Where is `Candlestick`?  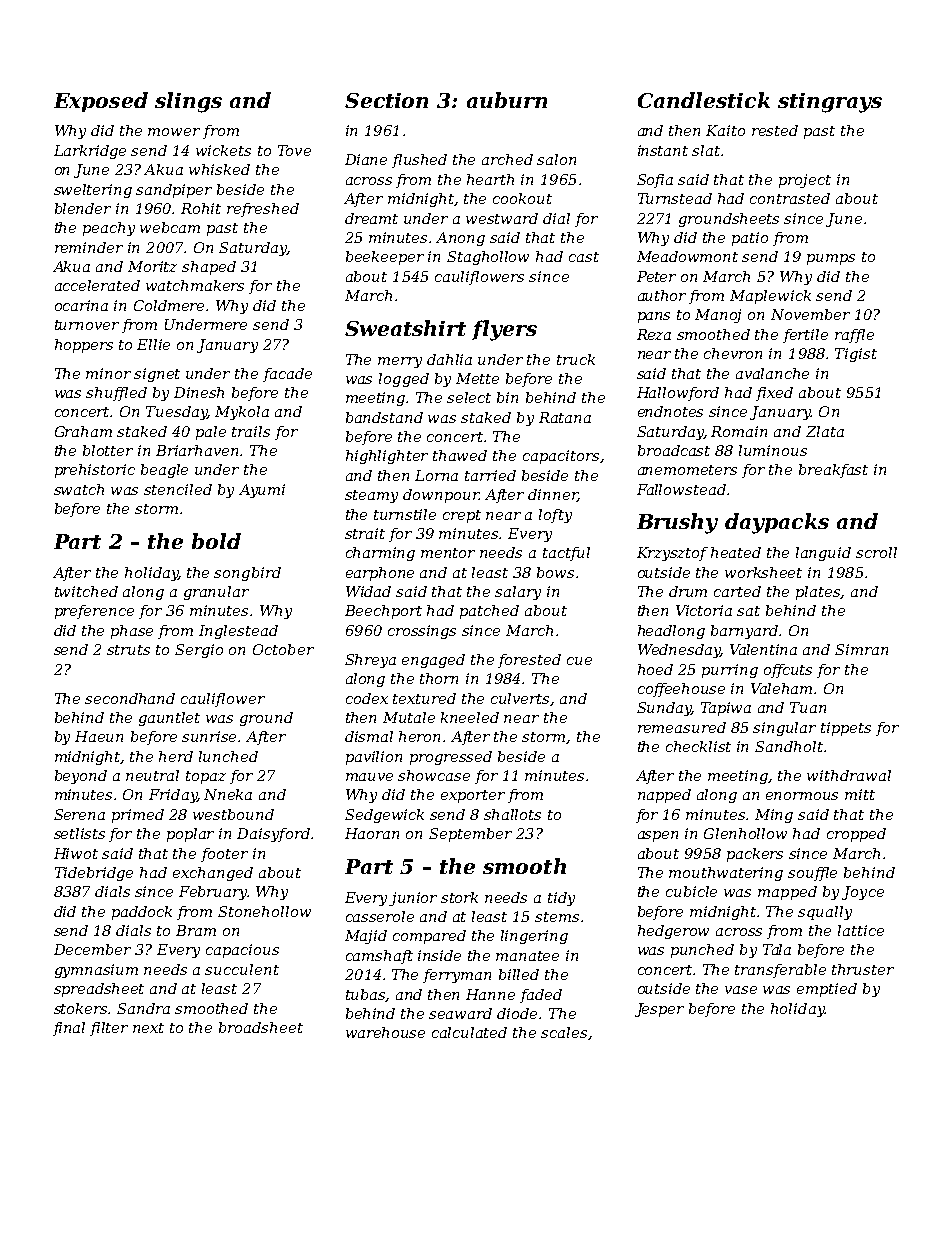
Candlestick is located at coordinates (704, 100).
